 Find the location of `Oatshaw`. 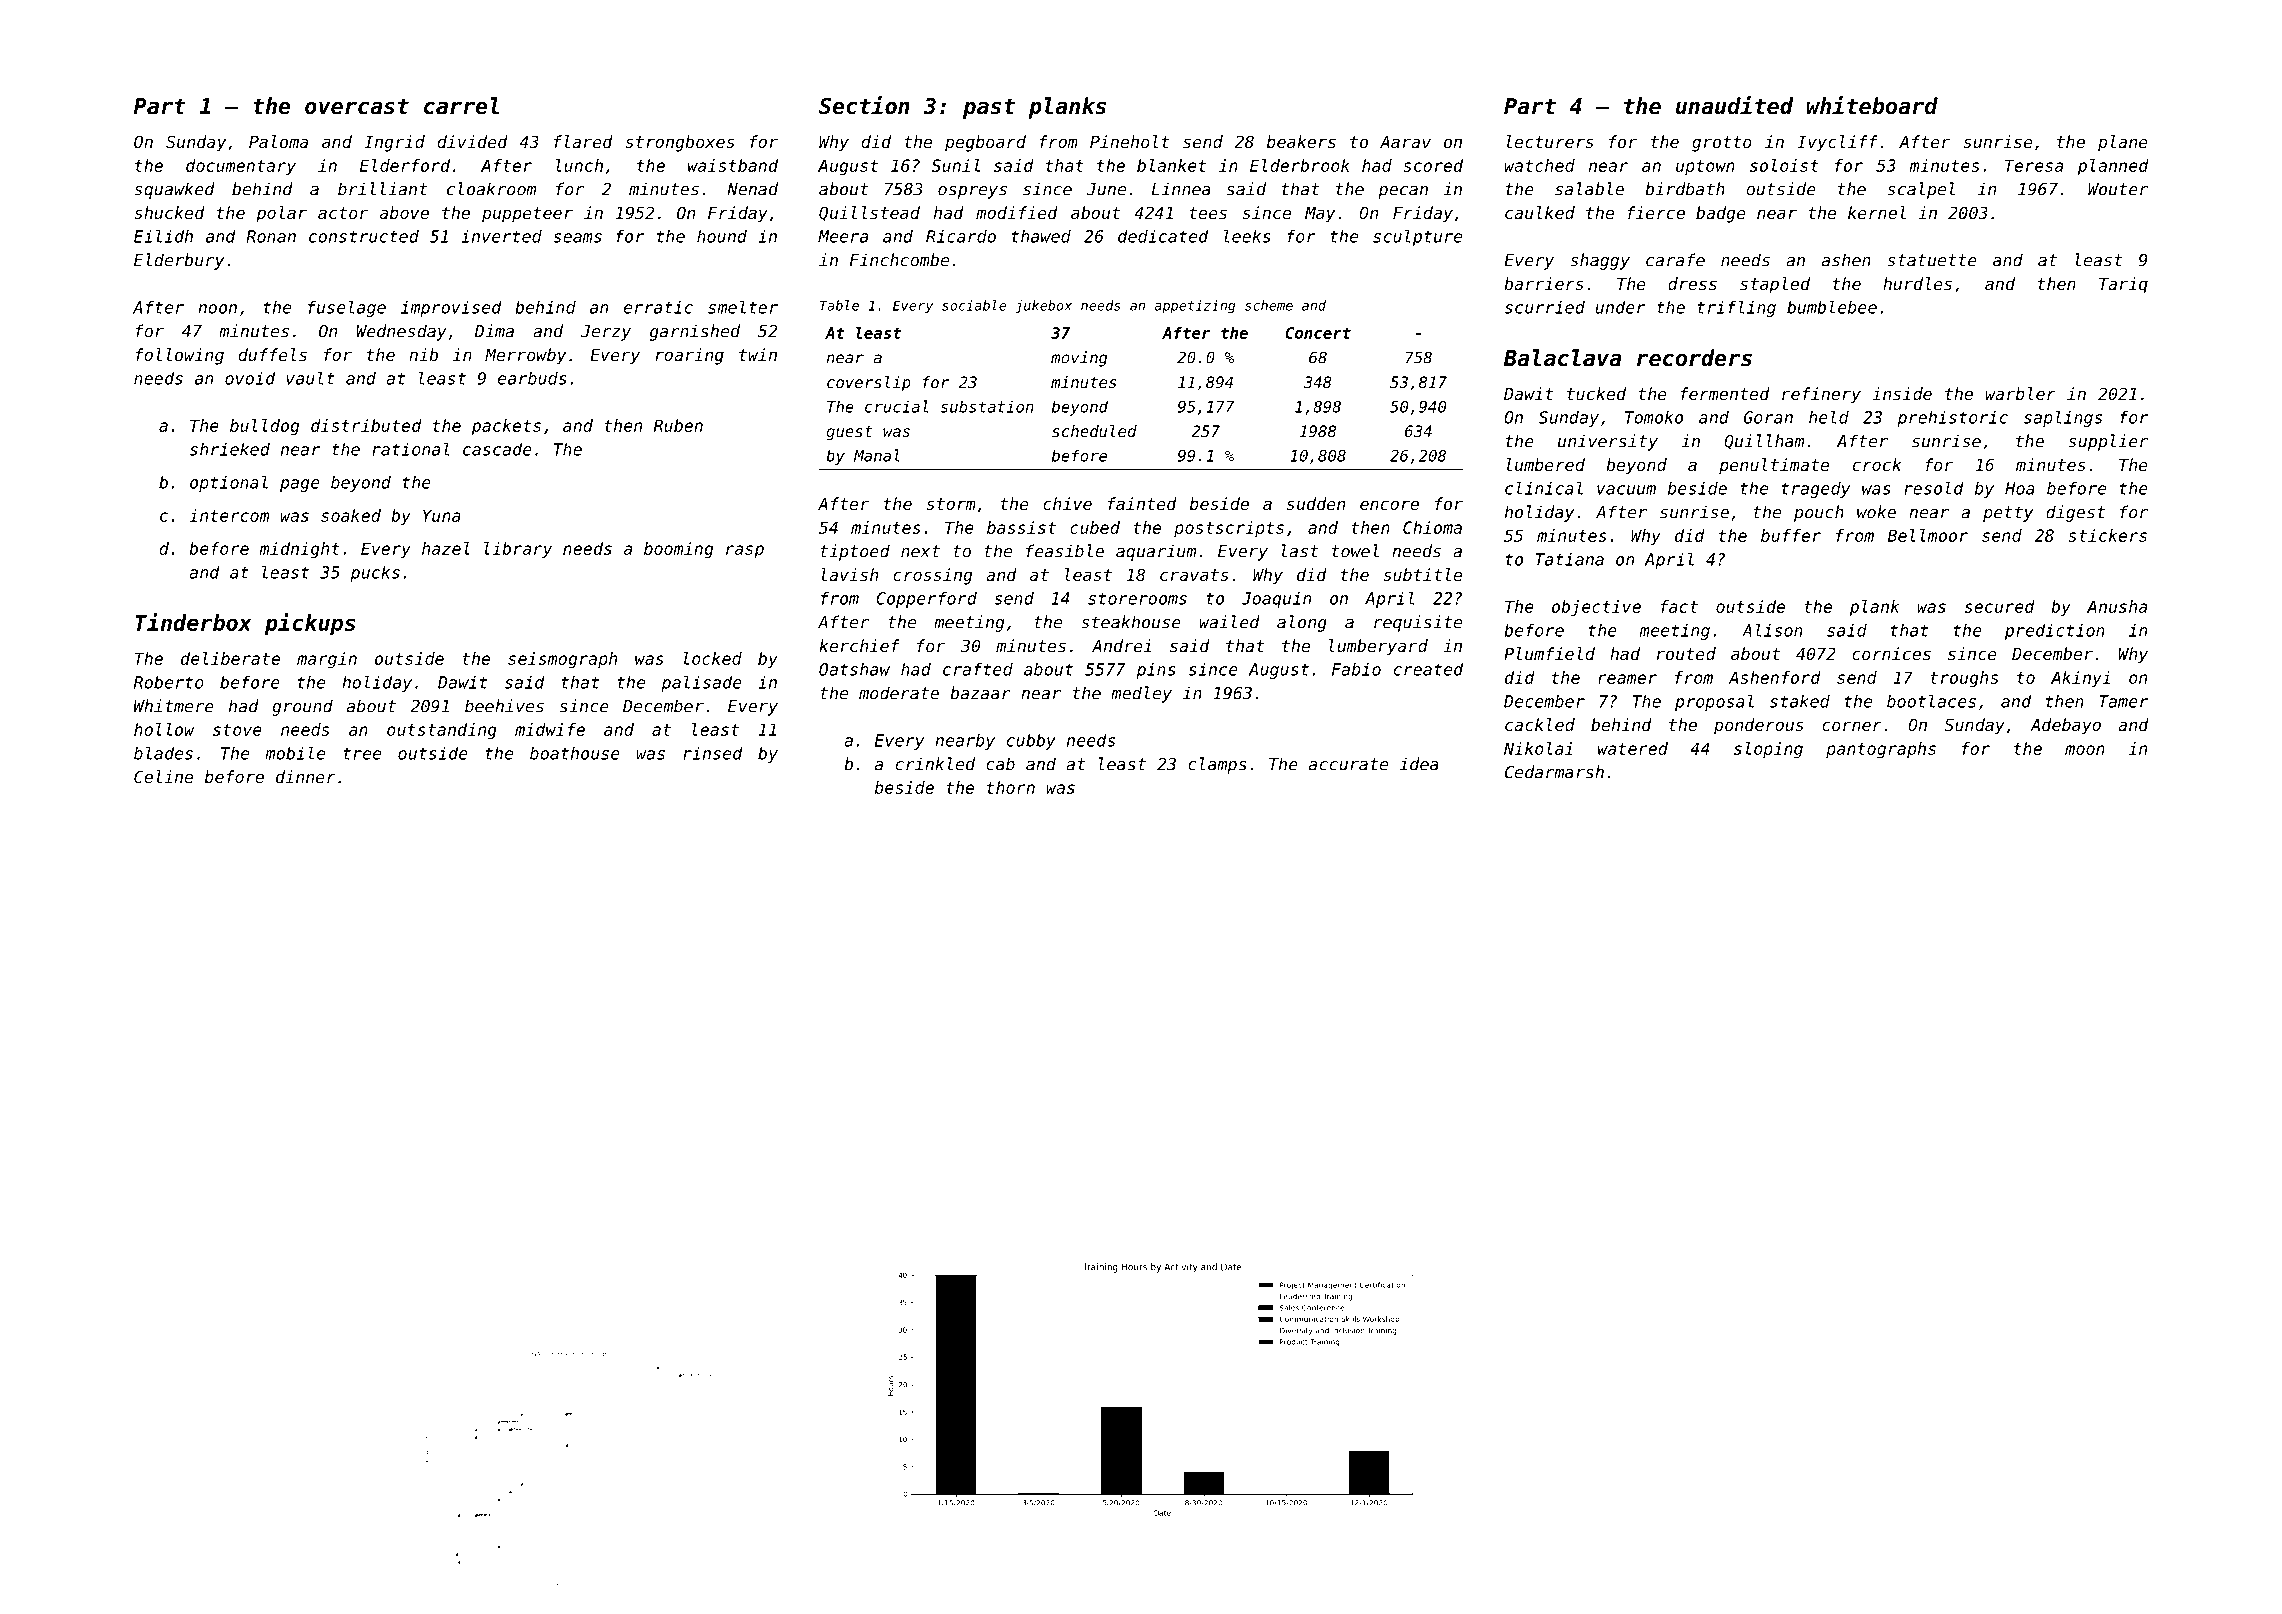

Oatshaw is located at coordinates (854, 669).
